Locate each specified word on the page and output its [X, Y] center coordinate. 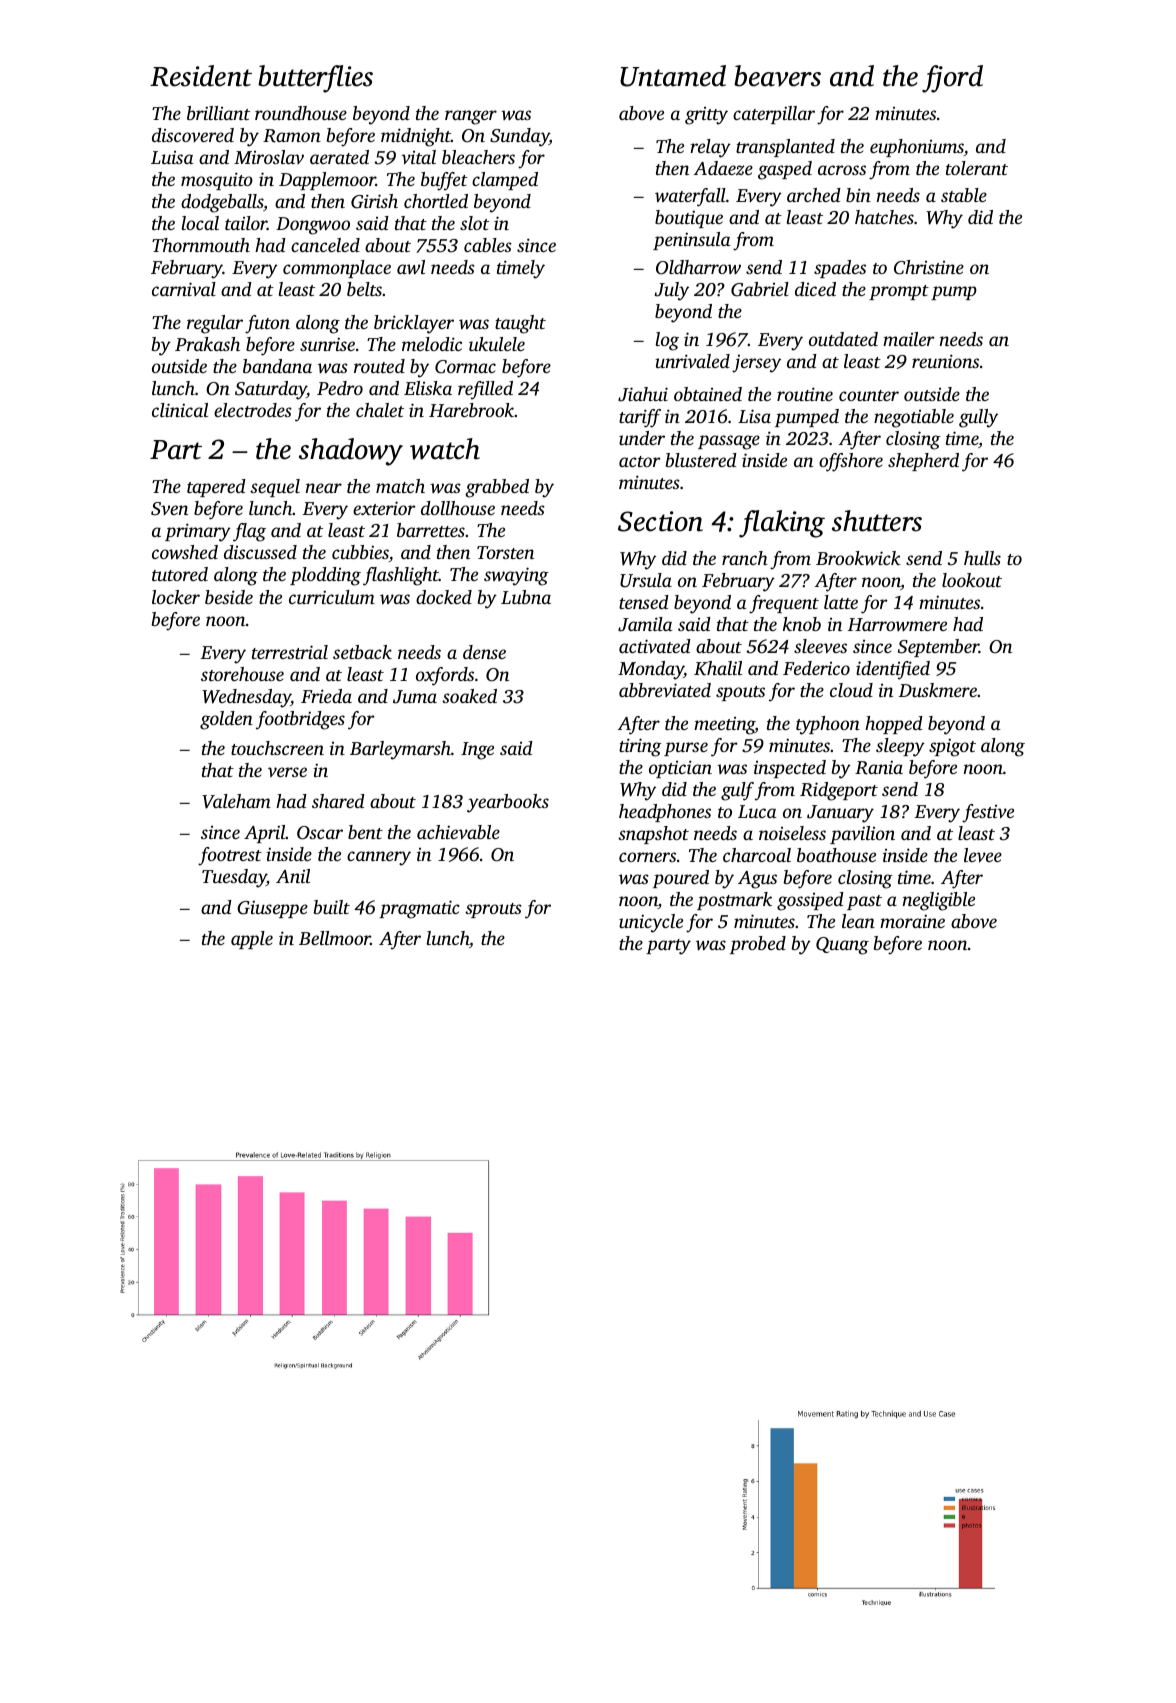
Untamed [673, 76]
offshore [851, 462]
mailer [909, 339]
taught [520, 324]
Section [660, 521]
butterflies [315, 79]
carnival [184, 289]
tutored [180, 574]
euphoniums [917, 148]
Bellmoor [335, 938]
